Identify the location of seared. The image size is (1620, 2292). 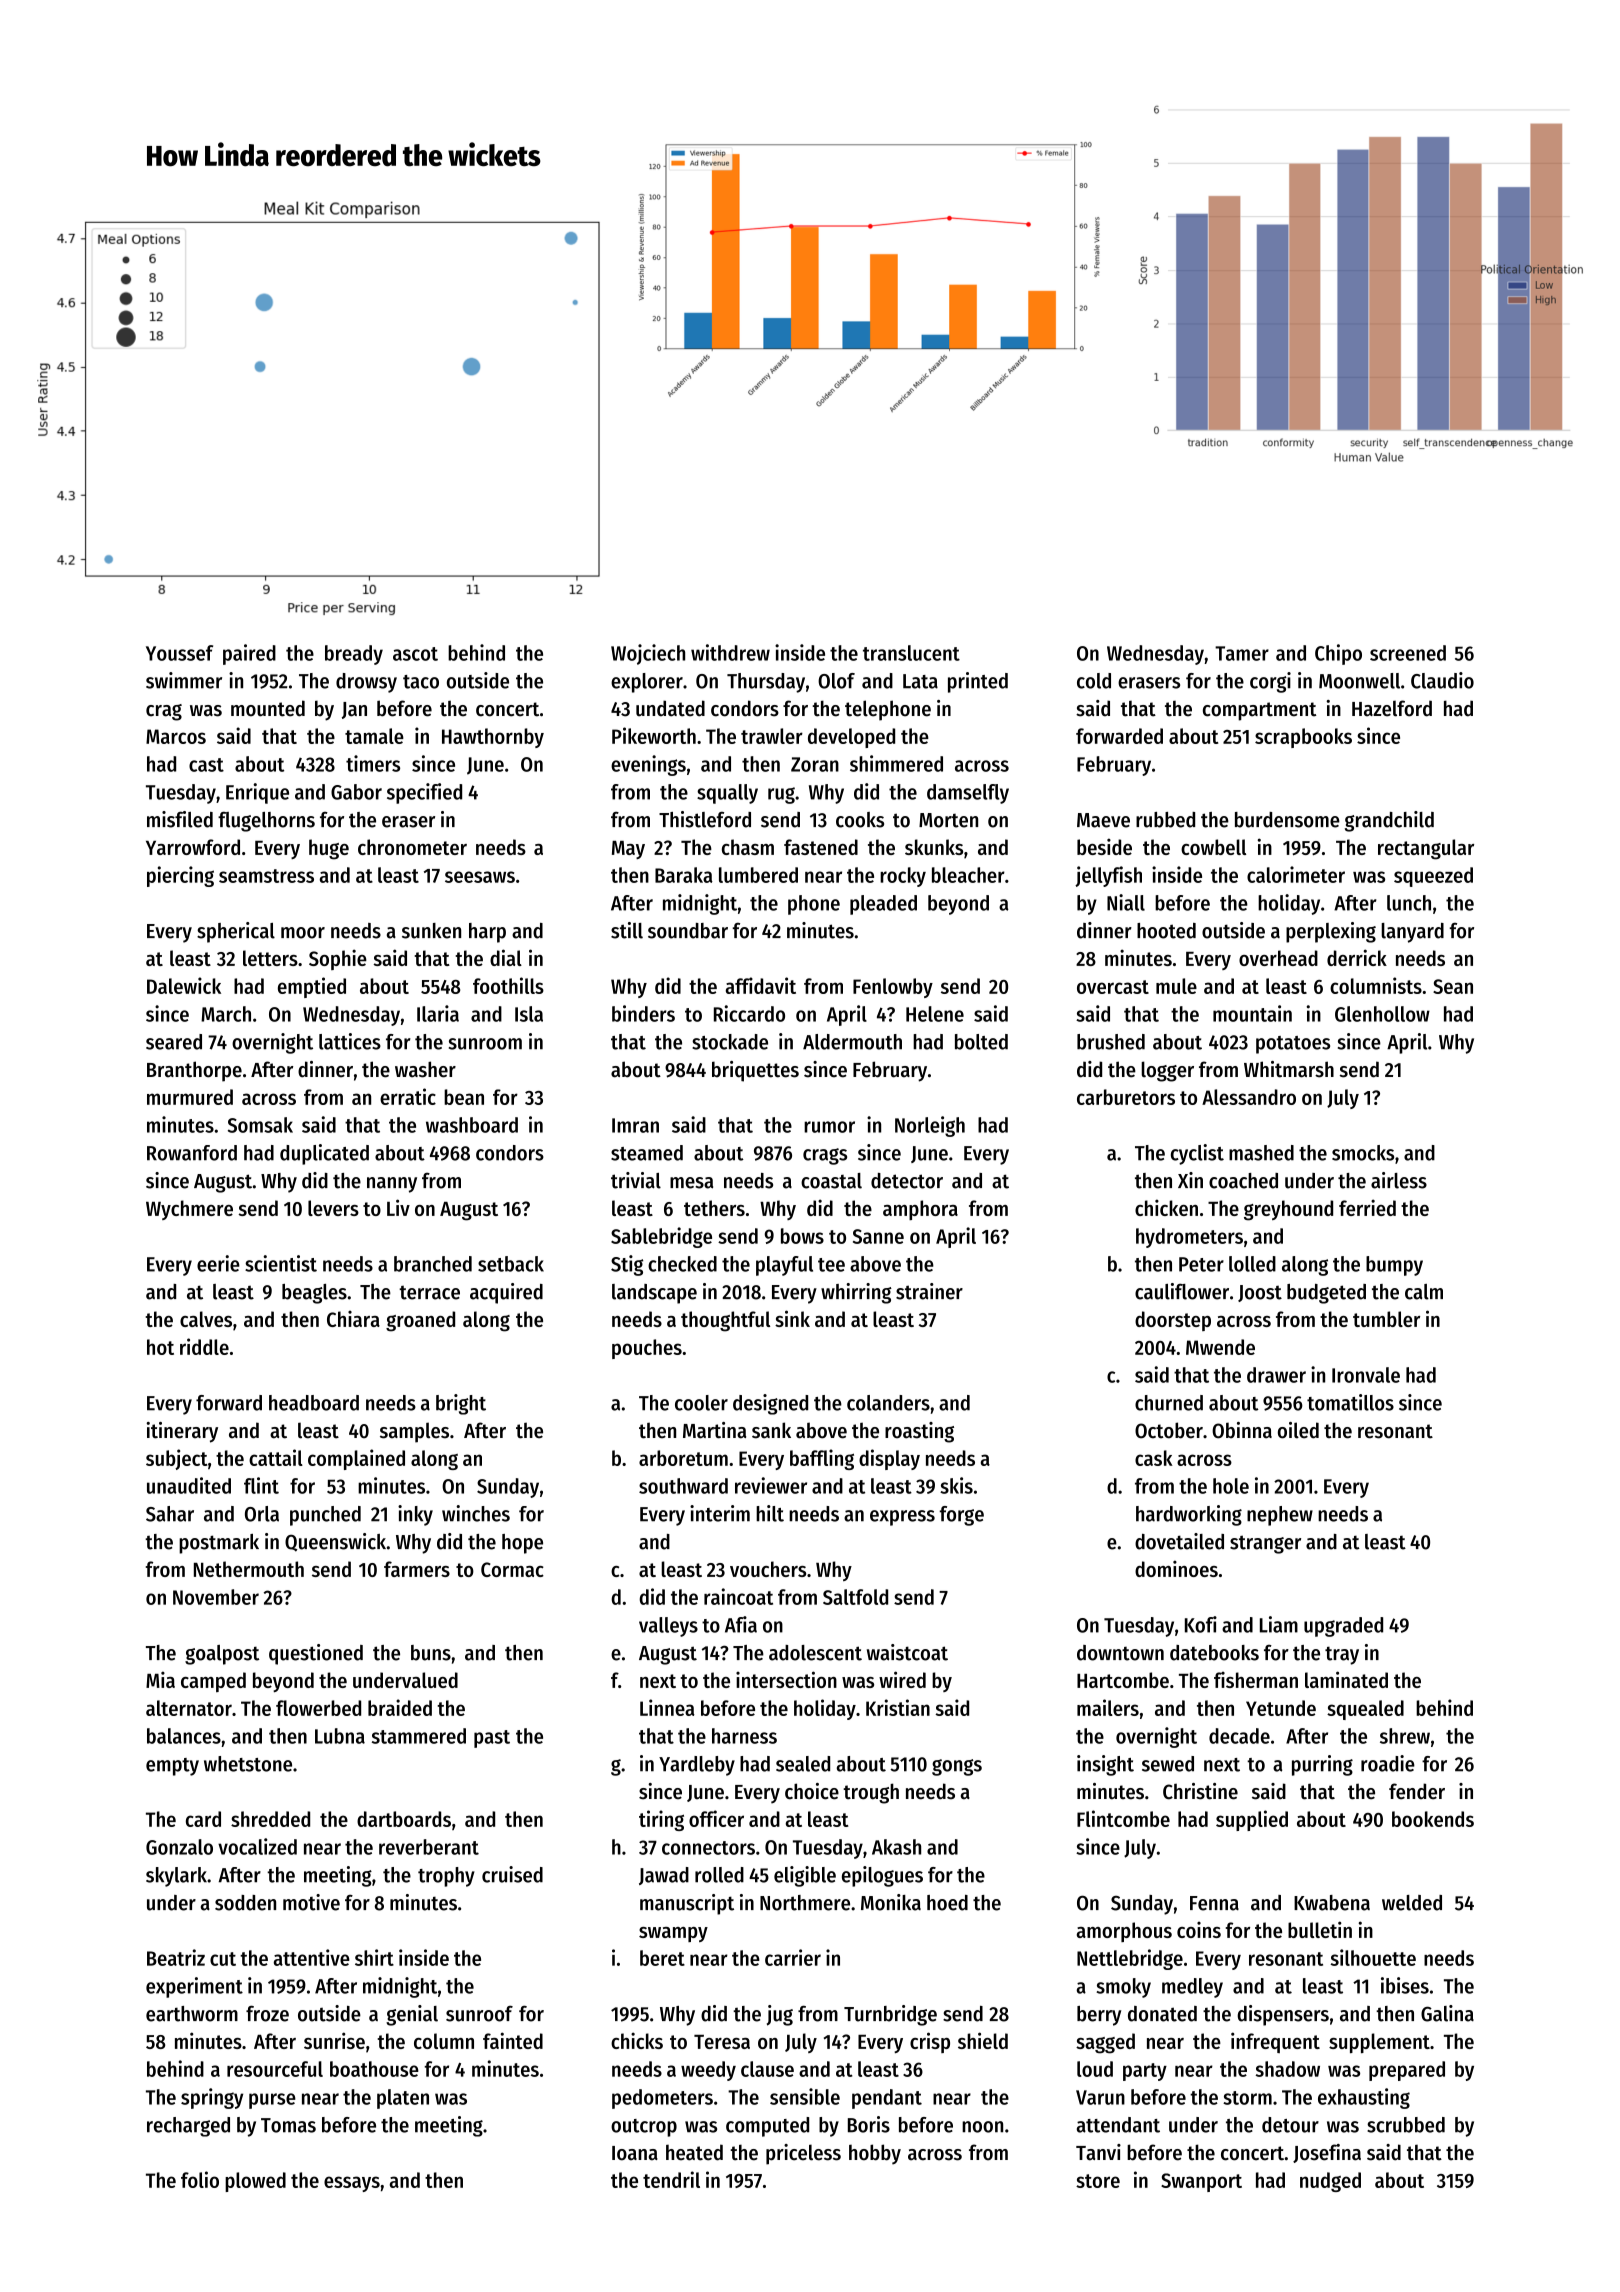
(174, 1042).
